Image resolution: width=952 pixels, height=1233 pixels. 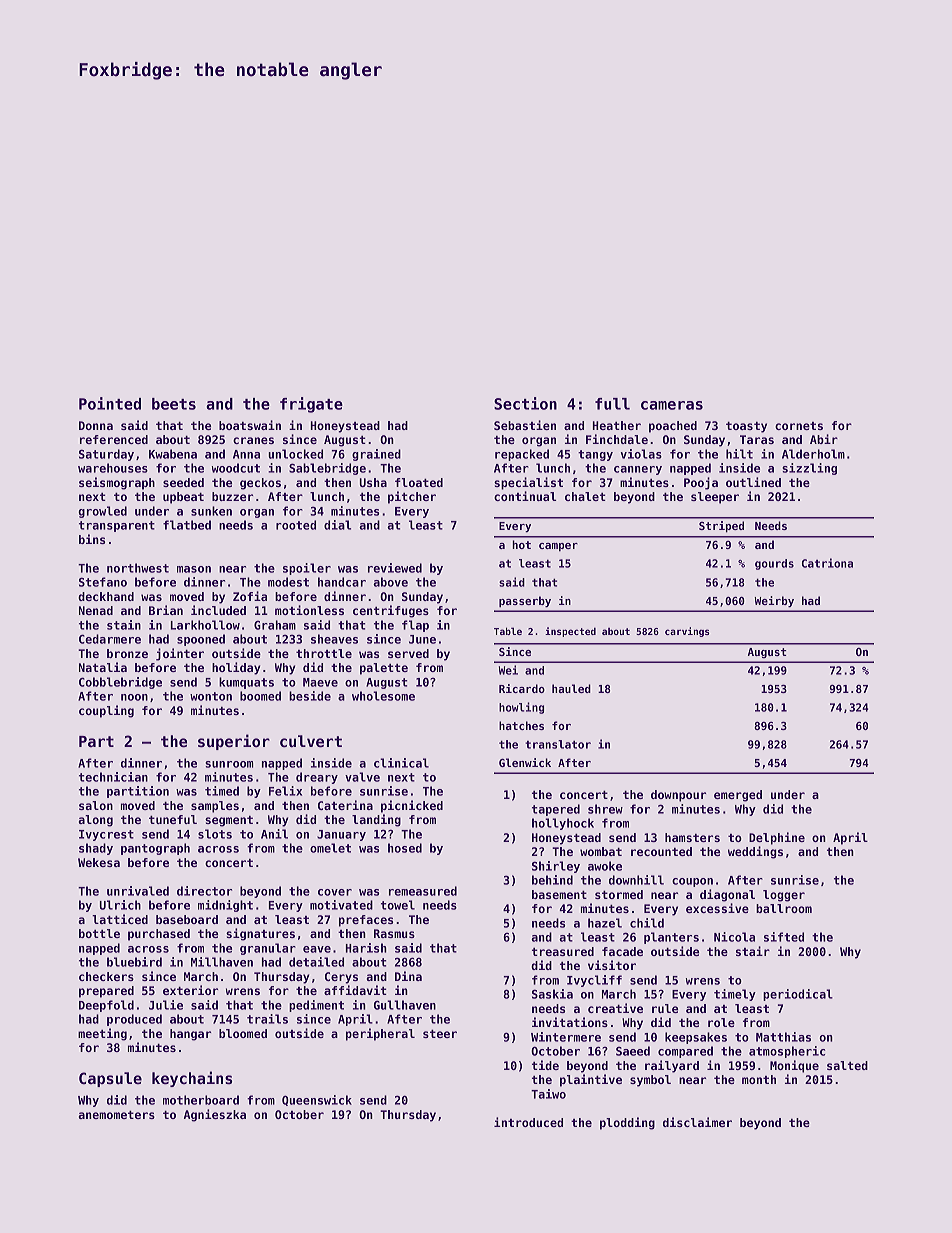 I want to click on Saturday, so click(x=106, y=455).
